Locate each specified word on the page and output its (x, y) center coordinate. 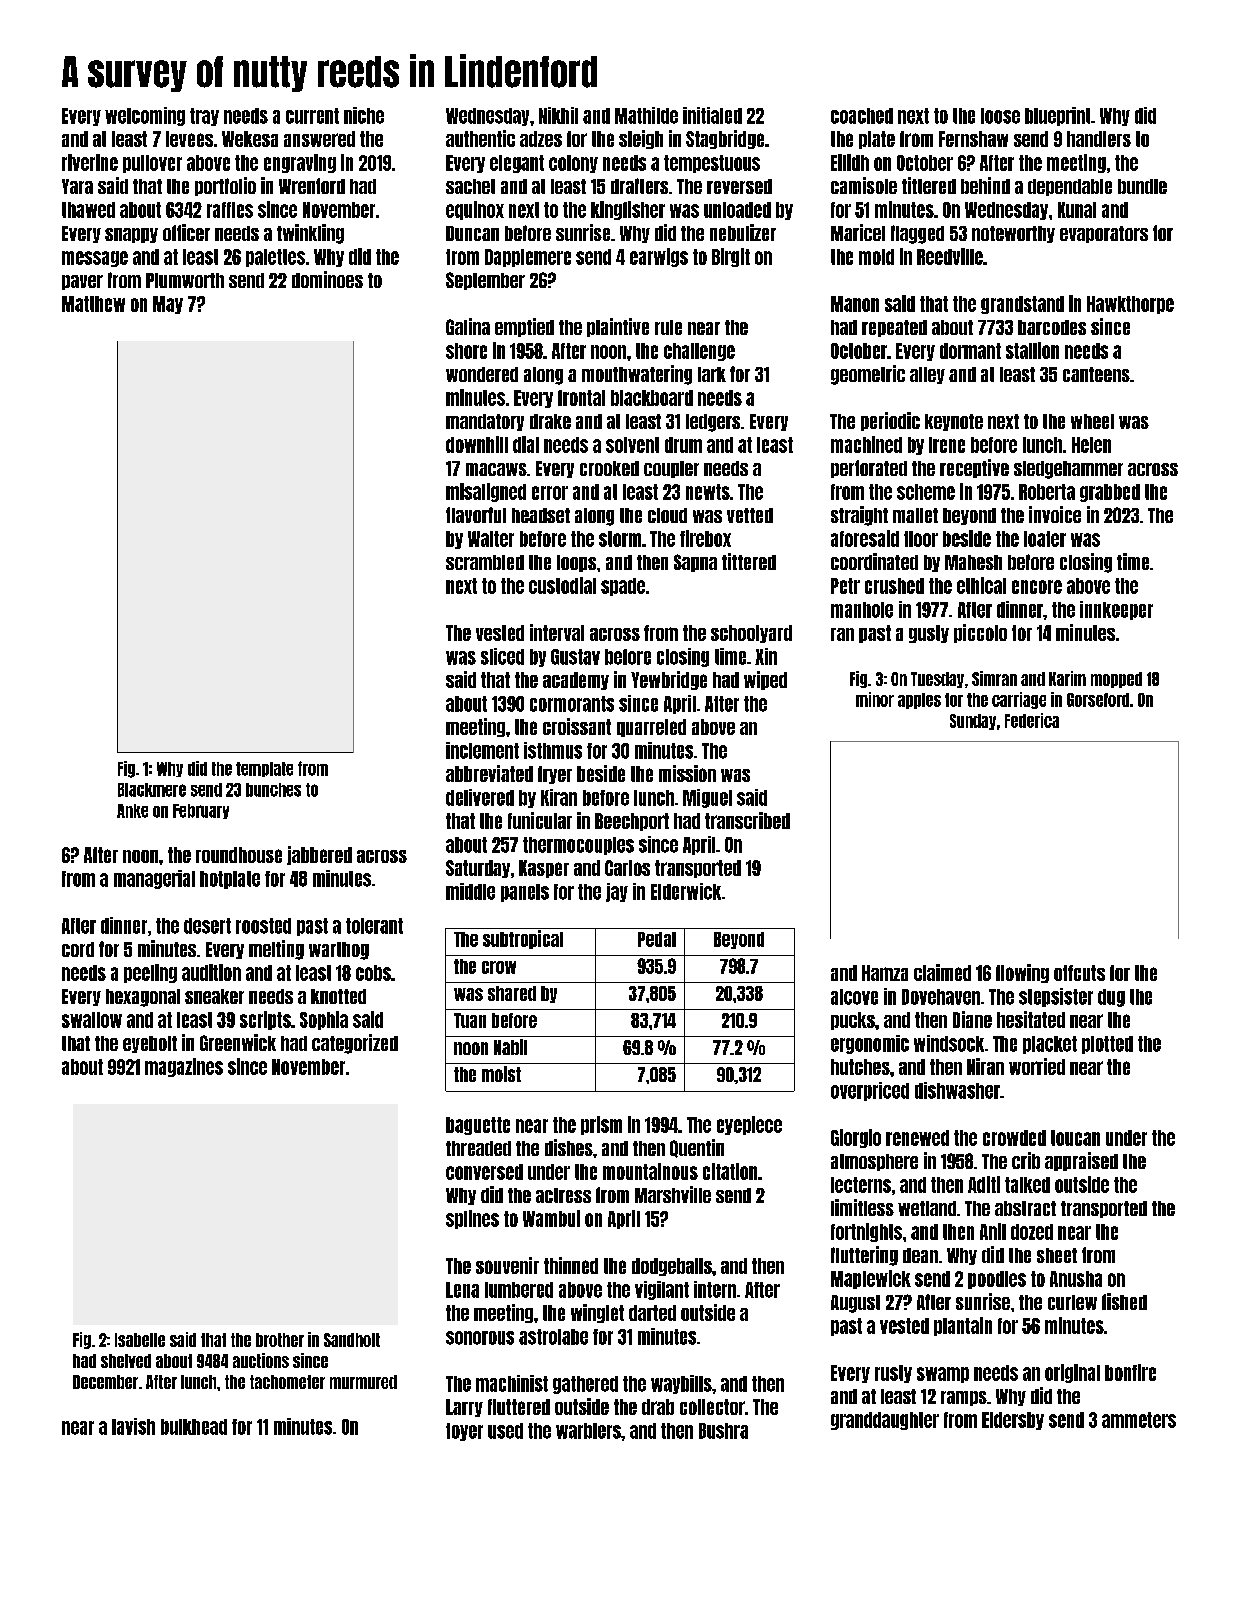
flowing (1022, 973)
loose (1000, 116)
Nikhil (558, 115)
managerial (154, 879)
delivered (480, 797)
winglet (597, 1313)
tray (204, 117)
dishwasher (957, 1090)
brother (280, 1340)
